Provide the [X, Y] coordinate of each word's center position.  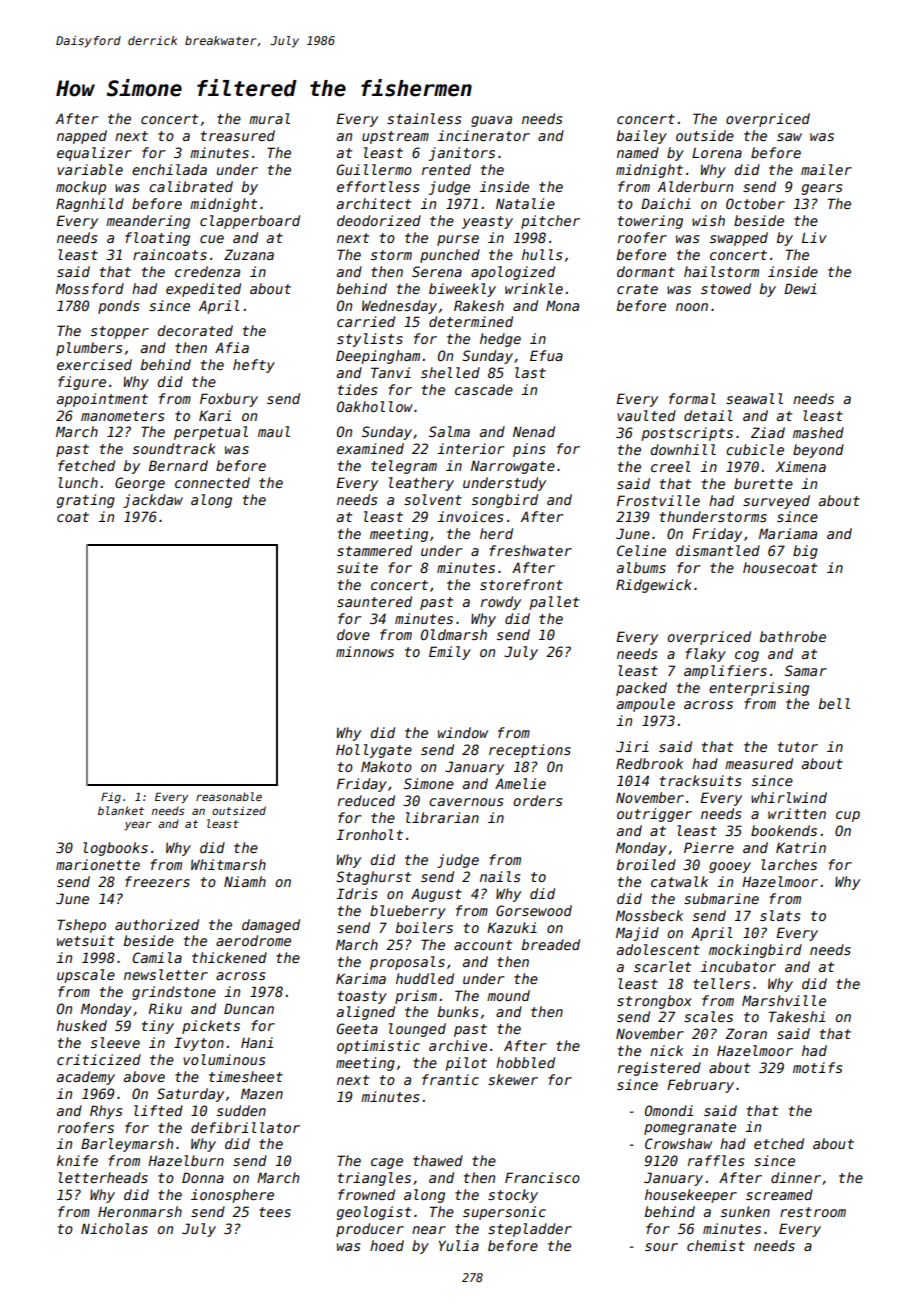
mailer [826, 169]
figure [82, 383]
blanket [121, 810]
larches [789, 864]
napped [82, 137]
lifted [158, 1110]
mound [508, 995]
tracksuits [700, 780]
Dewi [800, 288]
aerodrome [253, 940]
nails [500, 876]
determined [471, 321]
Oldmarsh [454, 634]
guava [491, 121]
